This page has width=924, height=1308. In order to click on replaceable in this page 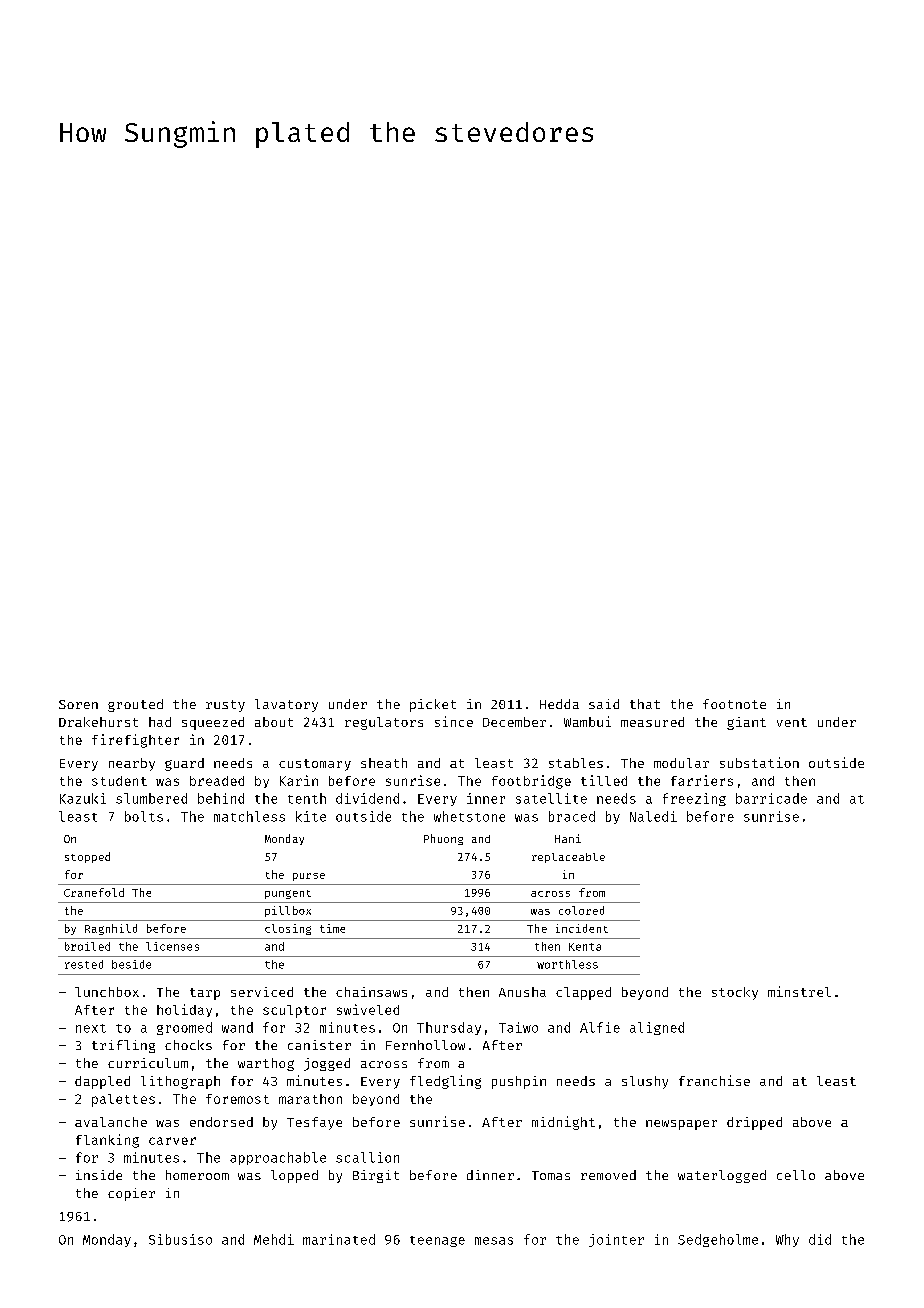, I will do `click(568, 858)`.
